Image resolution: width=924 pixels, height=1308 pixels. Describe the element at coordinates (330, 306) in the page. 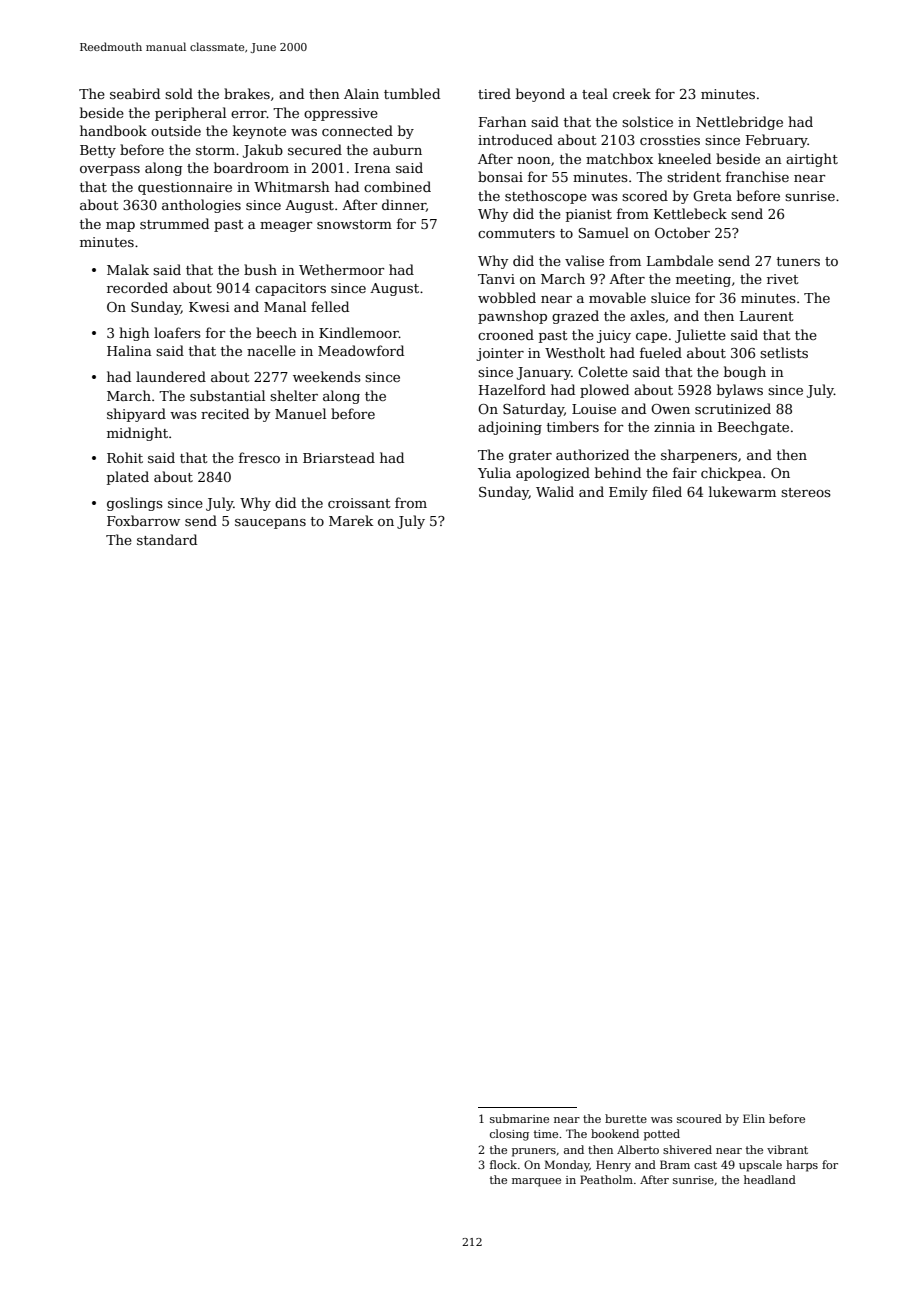

I see `felled` at that location.
